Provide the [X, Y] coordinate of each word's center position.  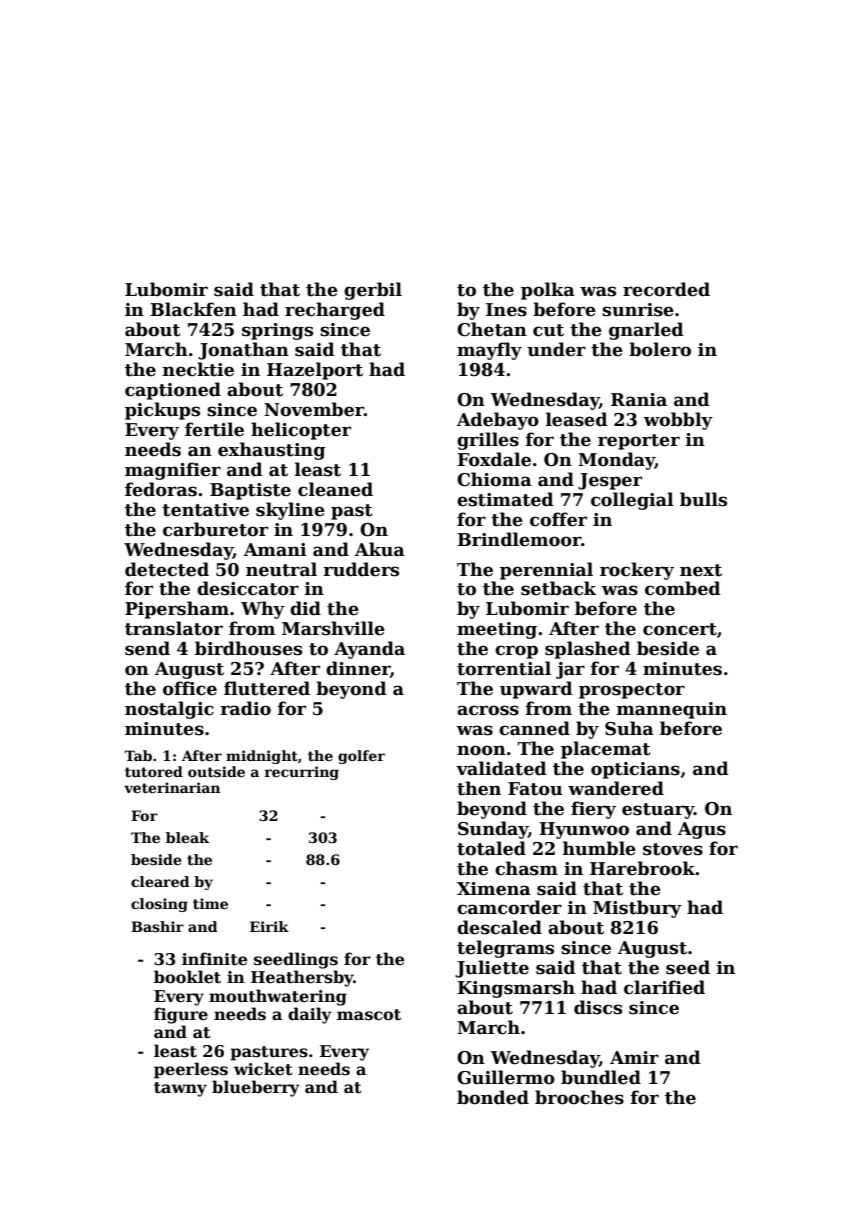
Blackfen [193, 309]
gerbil [373, 291]
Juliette [492, 969]
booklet [187, 977]
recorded [666, 289]
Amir [634, 1057]
